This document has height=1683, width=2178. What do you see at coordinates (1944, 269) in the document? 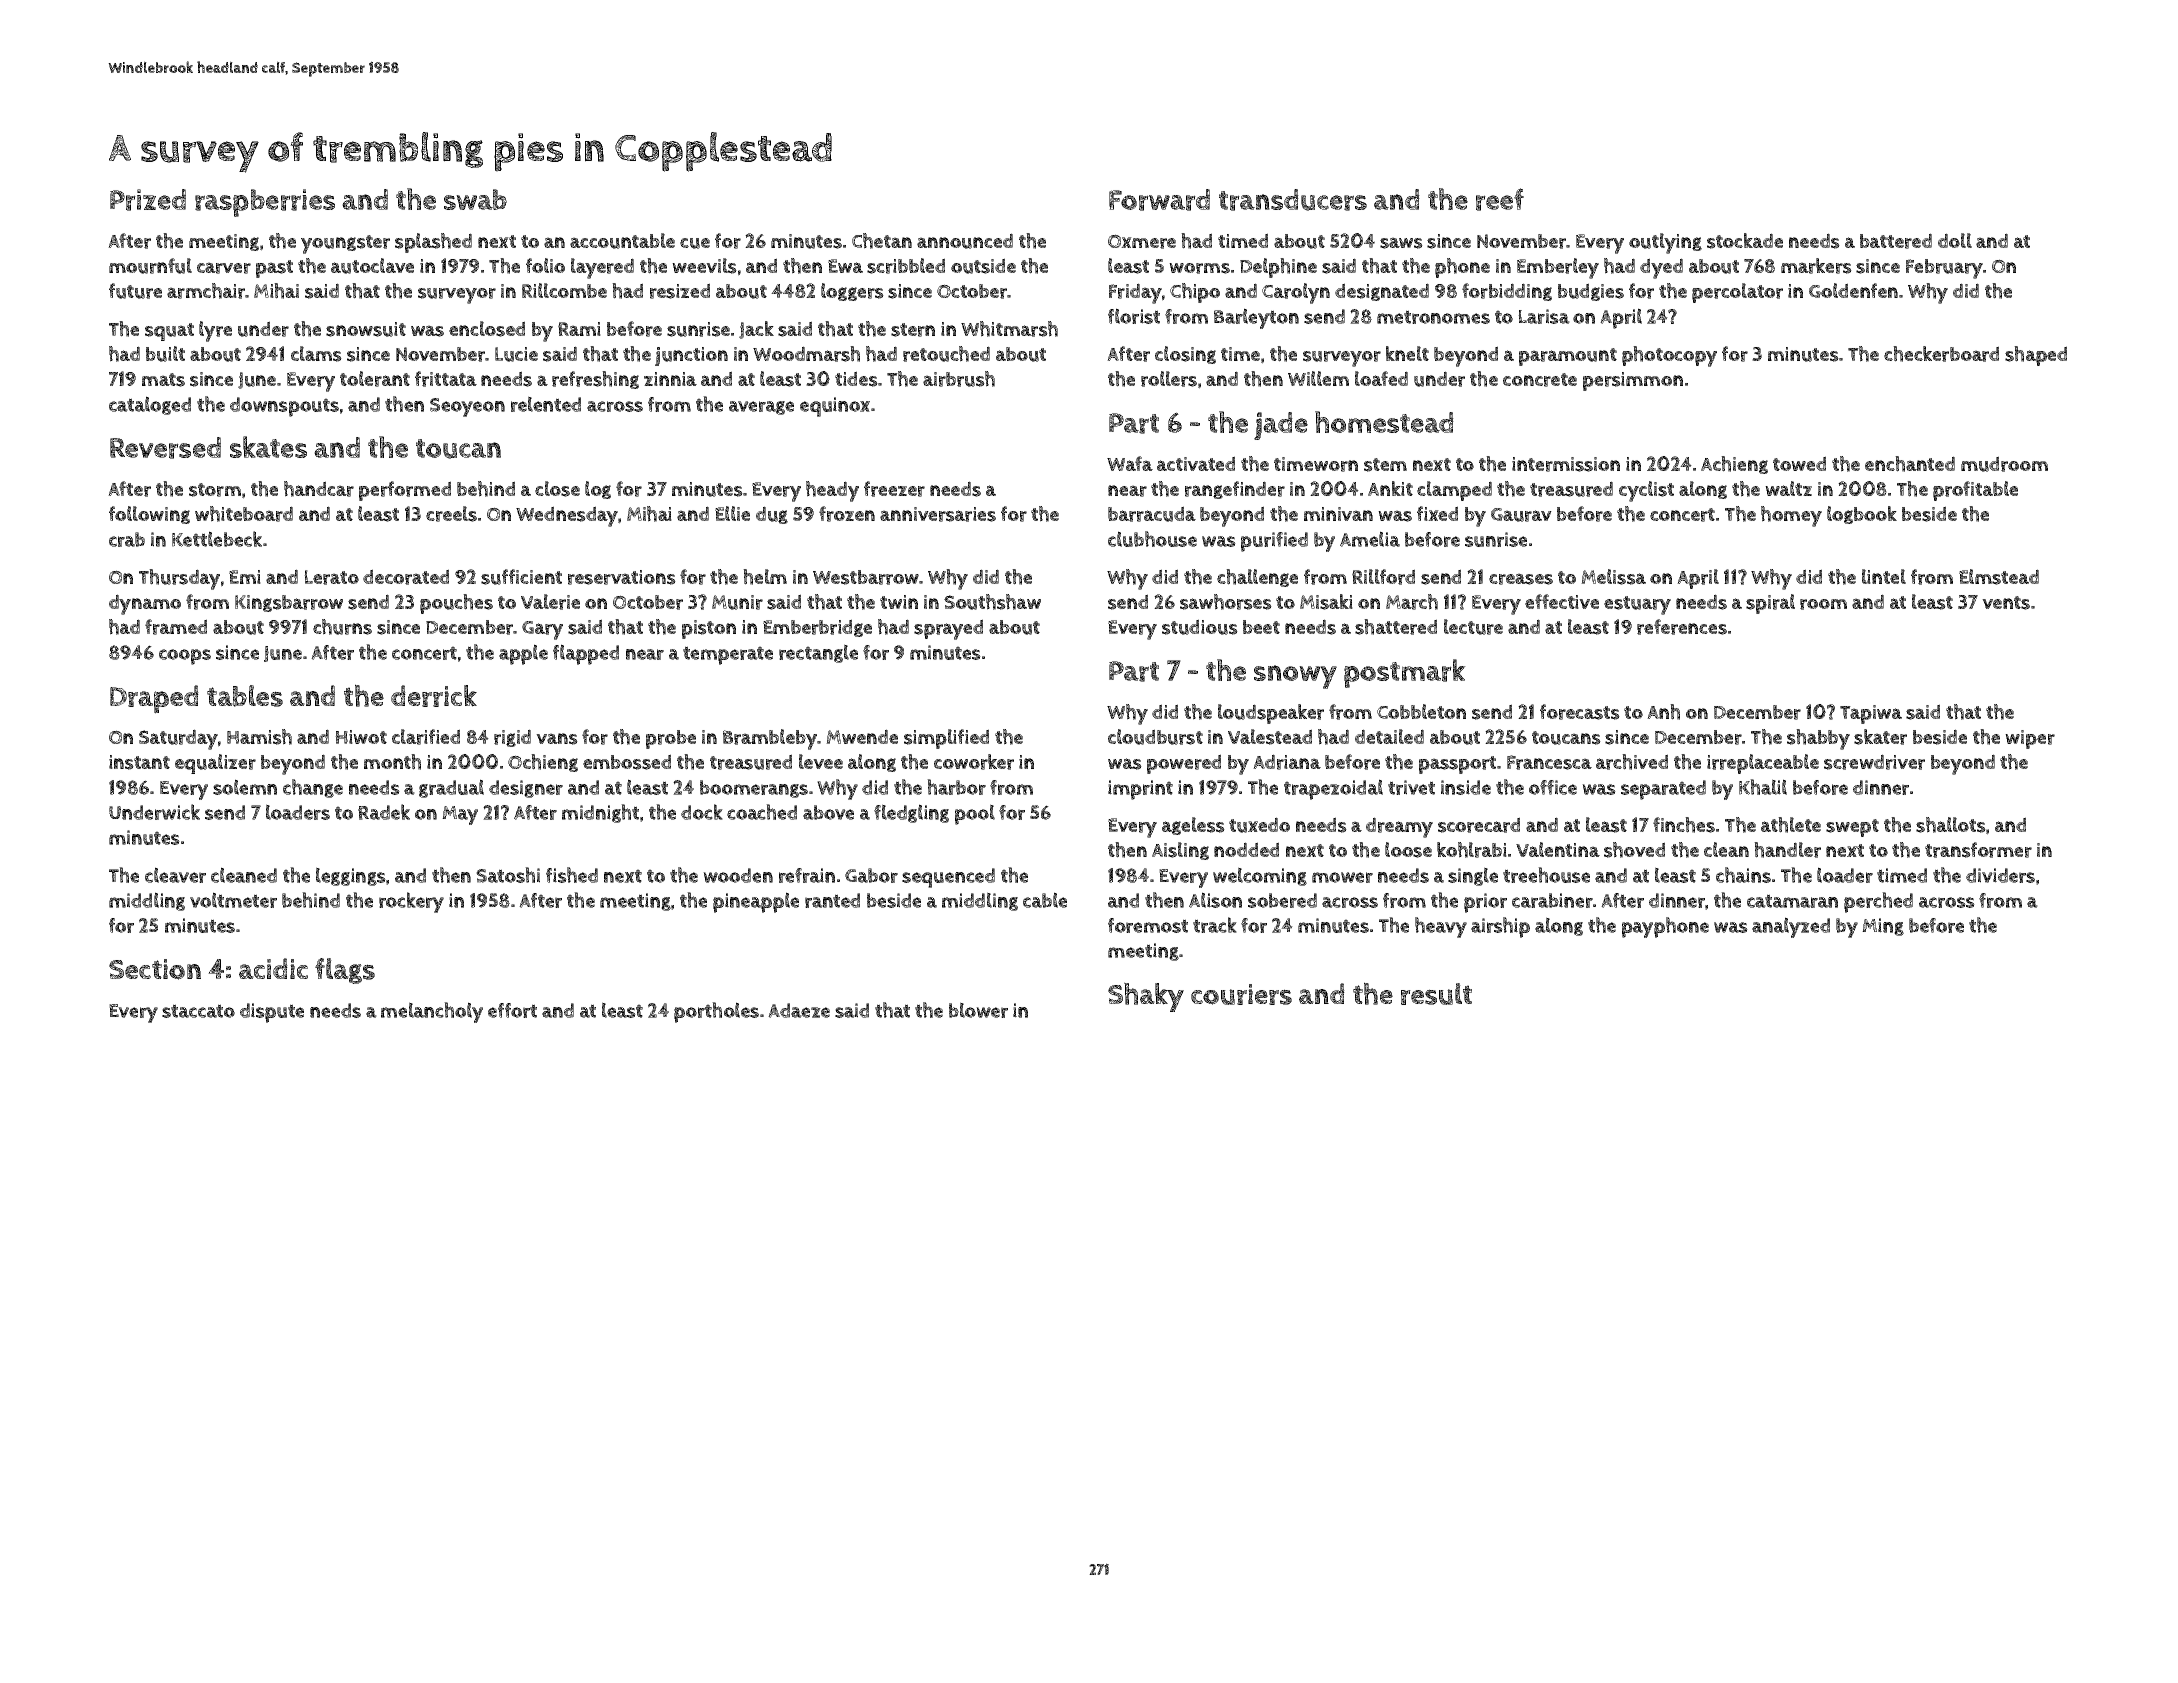
I see `February` at bounding box center [1944, 269].
